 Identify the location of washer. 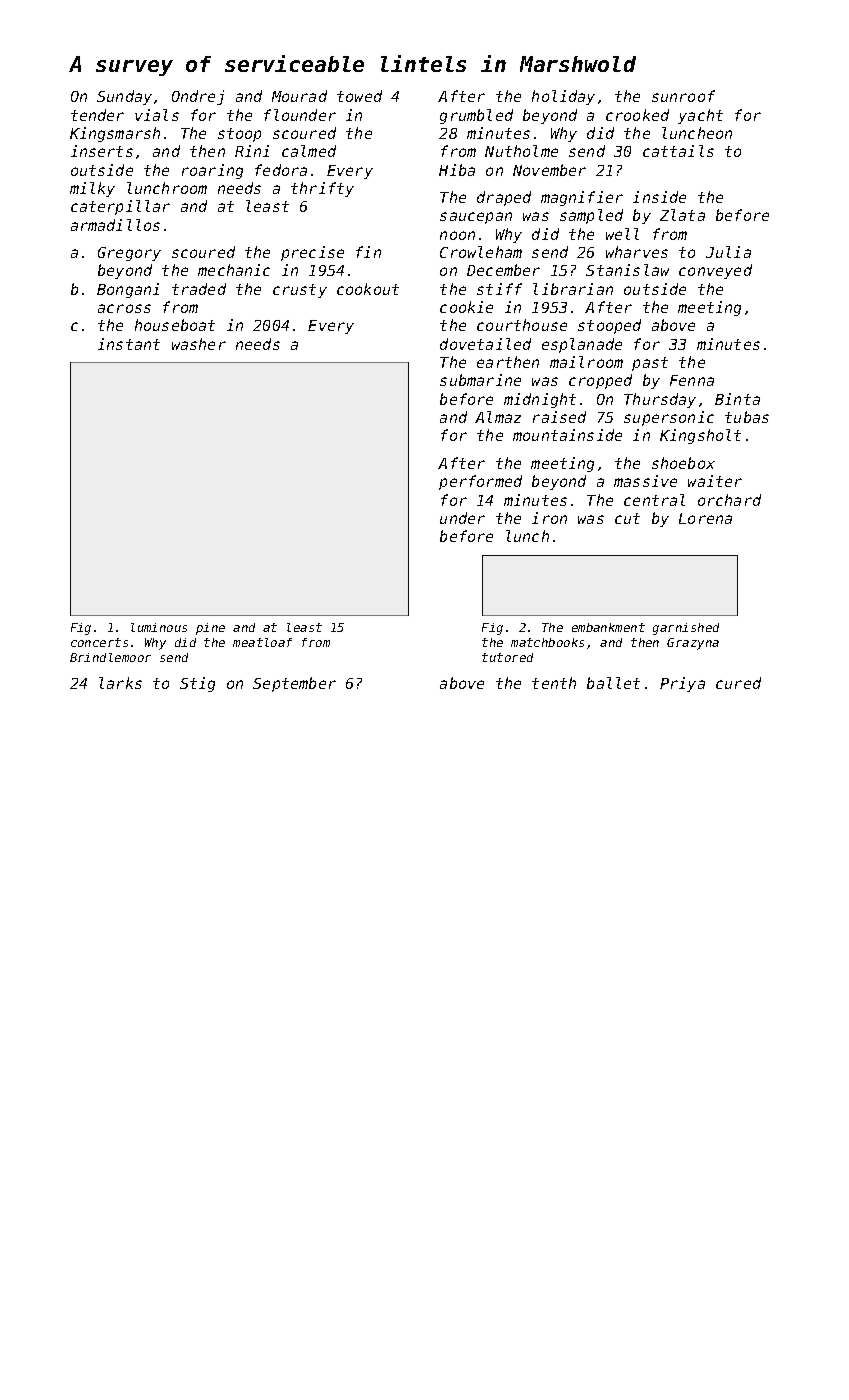
(199, 344).
